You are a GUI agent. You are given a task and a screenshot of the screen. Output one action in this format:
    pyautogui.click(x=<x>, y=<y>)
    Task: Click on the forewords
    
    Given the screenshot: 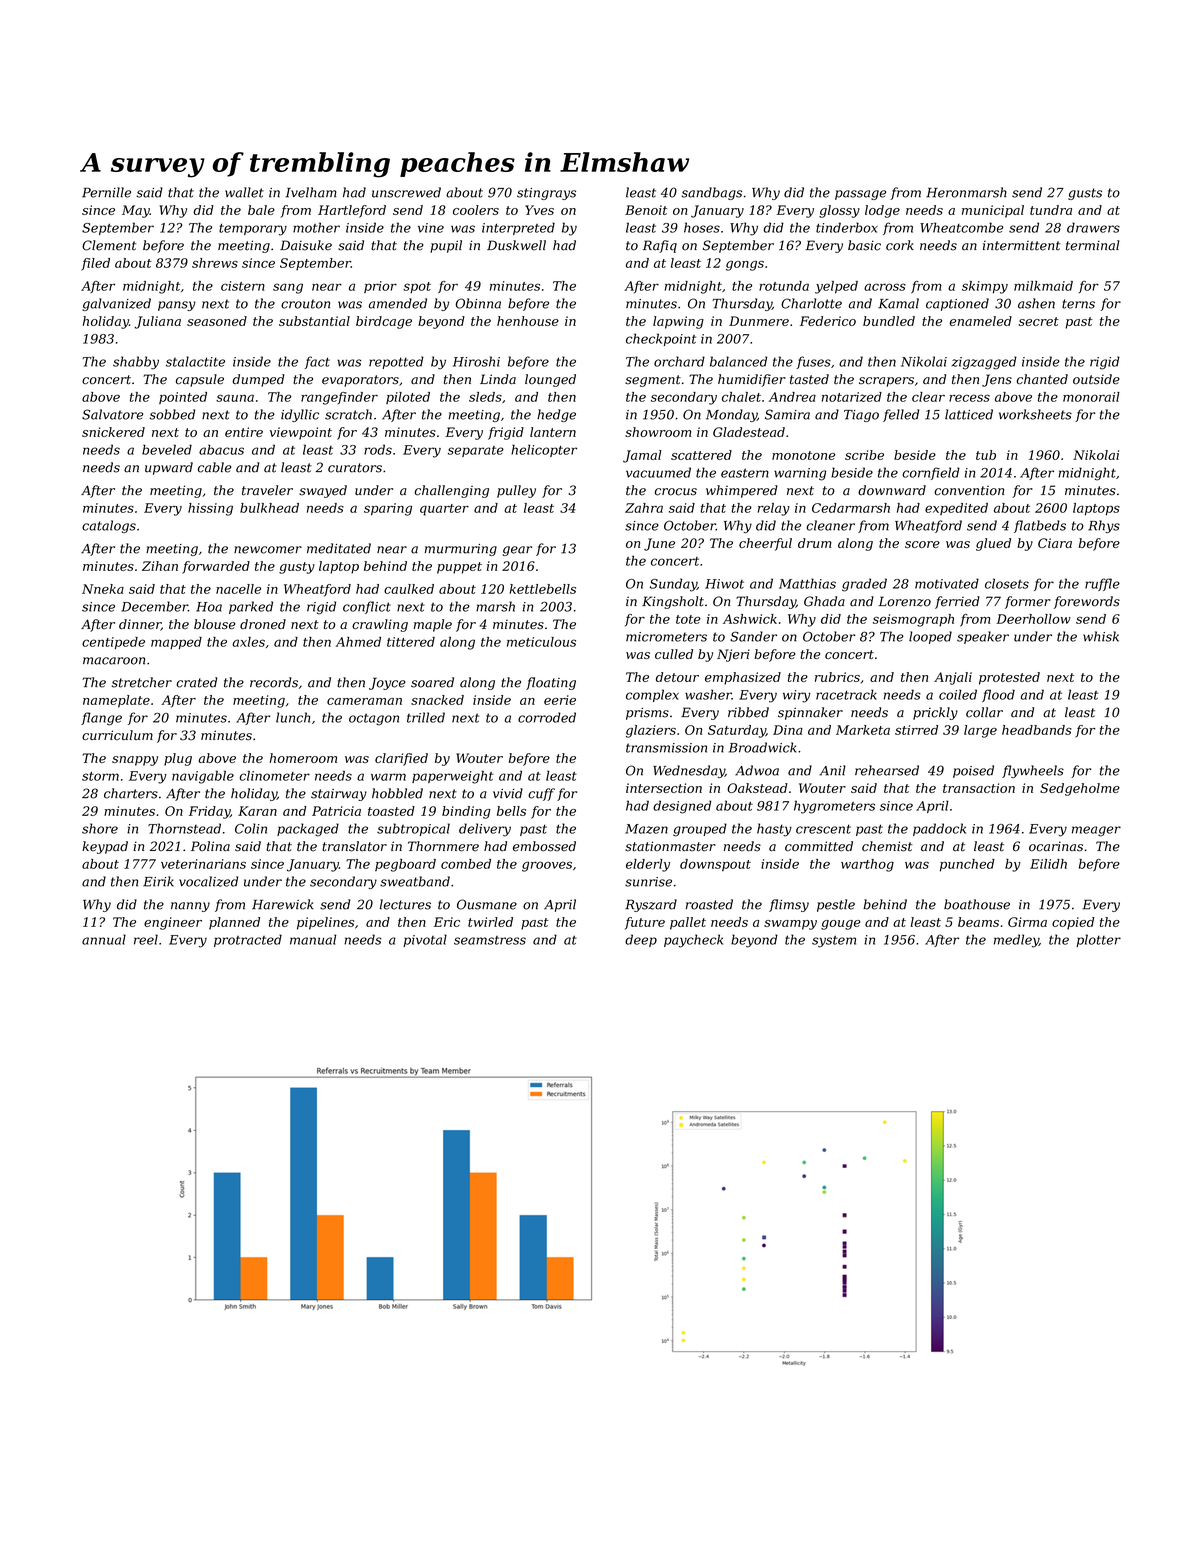 What is the action you would take?
    pyautogui.click(x=1087, y=602)
